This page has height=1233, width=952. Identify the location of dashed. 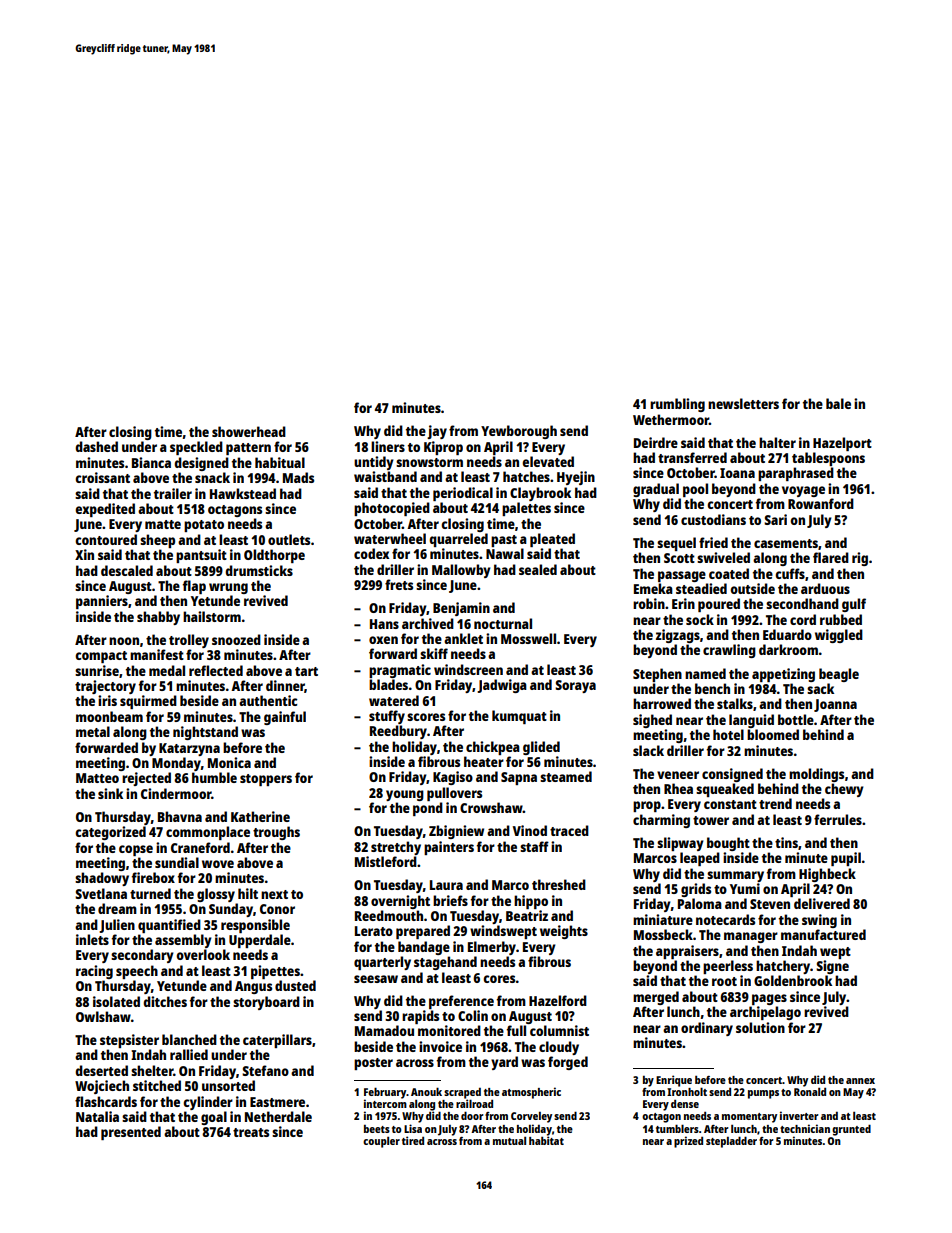
(96, 446).
